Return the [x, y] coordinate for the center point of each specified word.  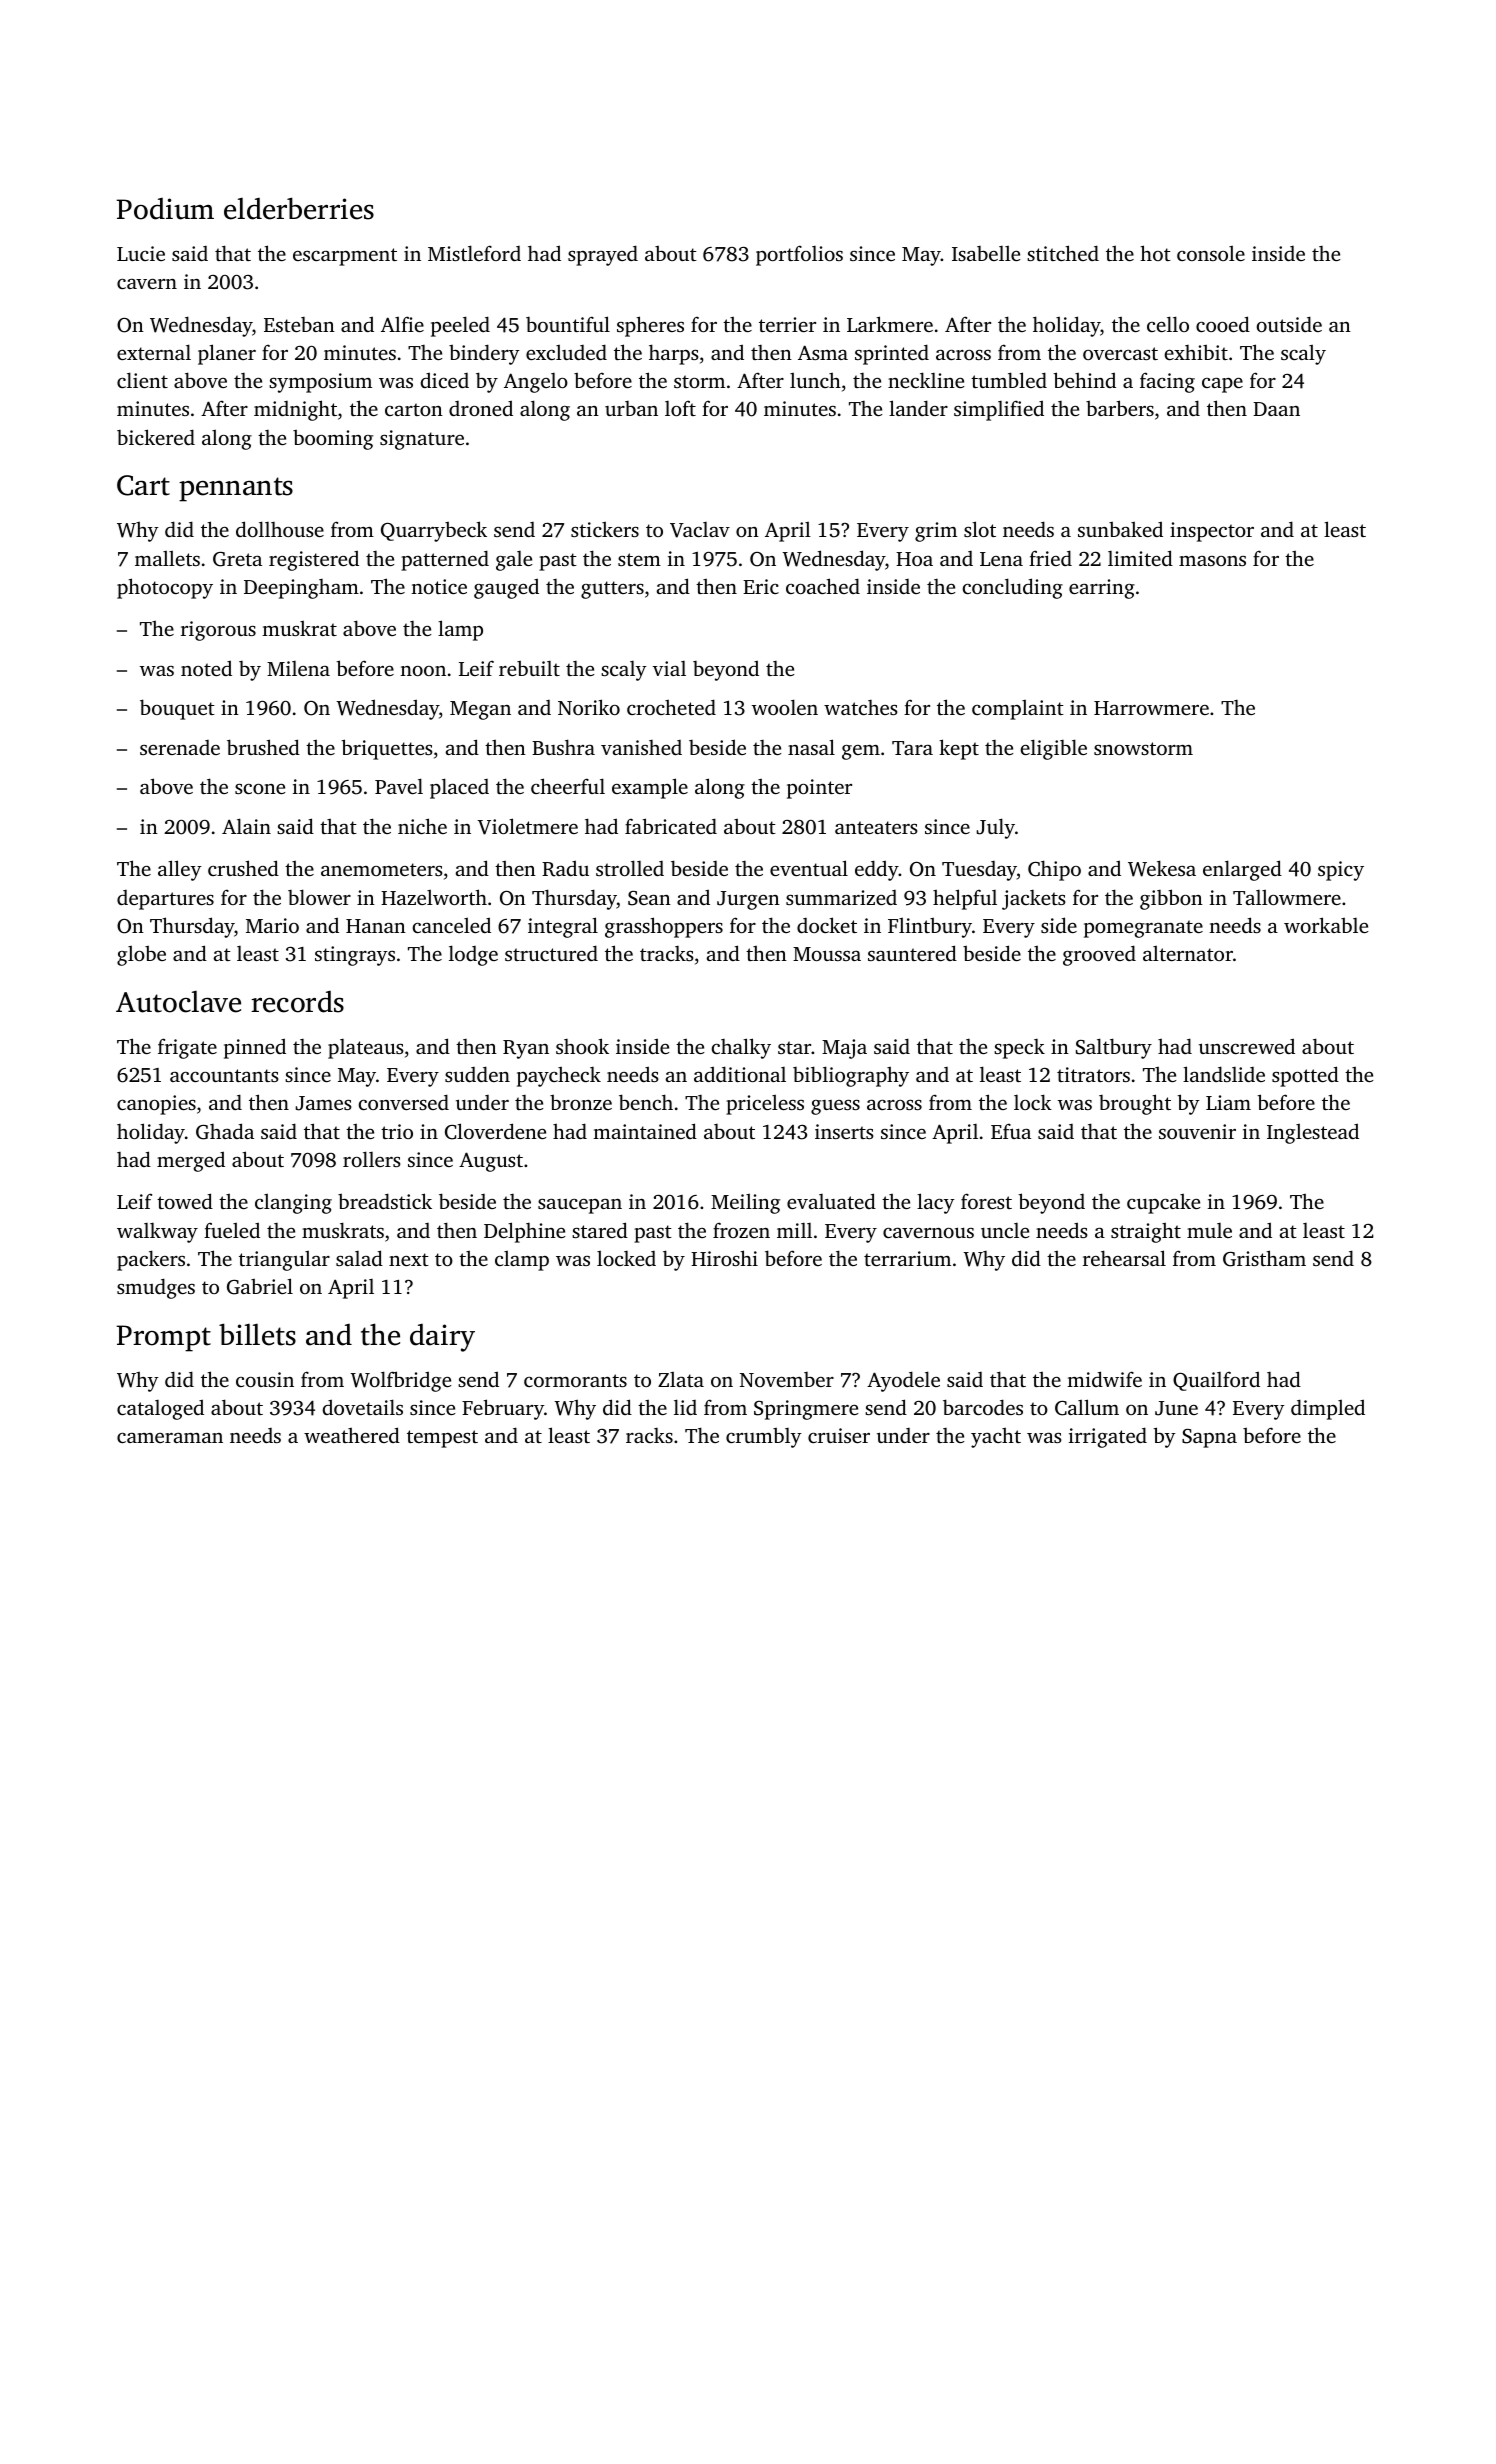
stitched [1063, 253]
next [409, 1259]
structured [551, 953]
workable [1326, 925]
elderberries [299, 208]
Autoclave [178, 1001]
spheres [650, 326]
